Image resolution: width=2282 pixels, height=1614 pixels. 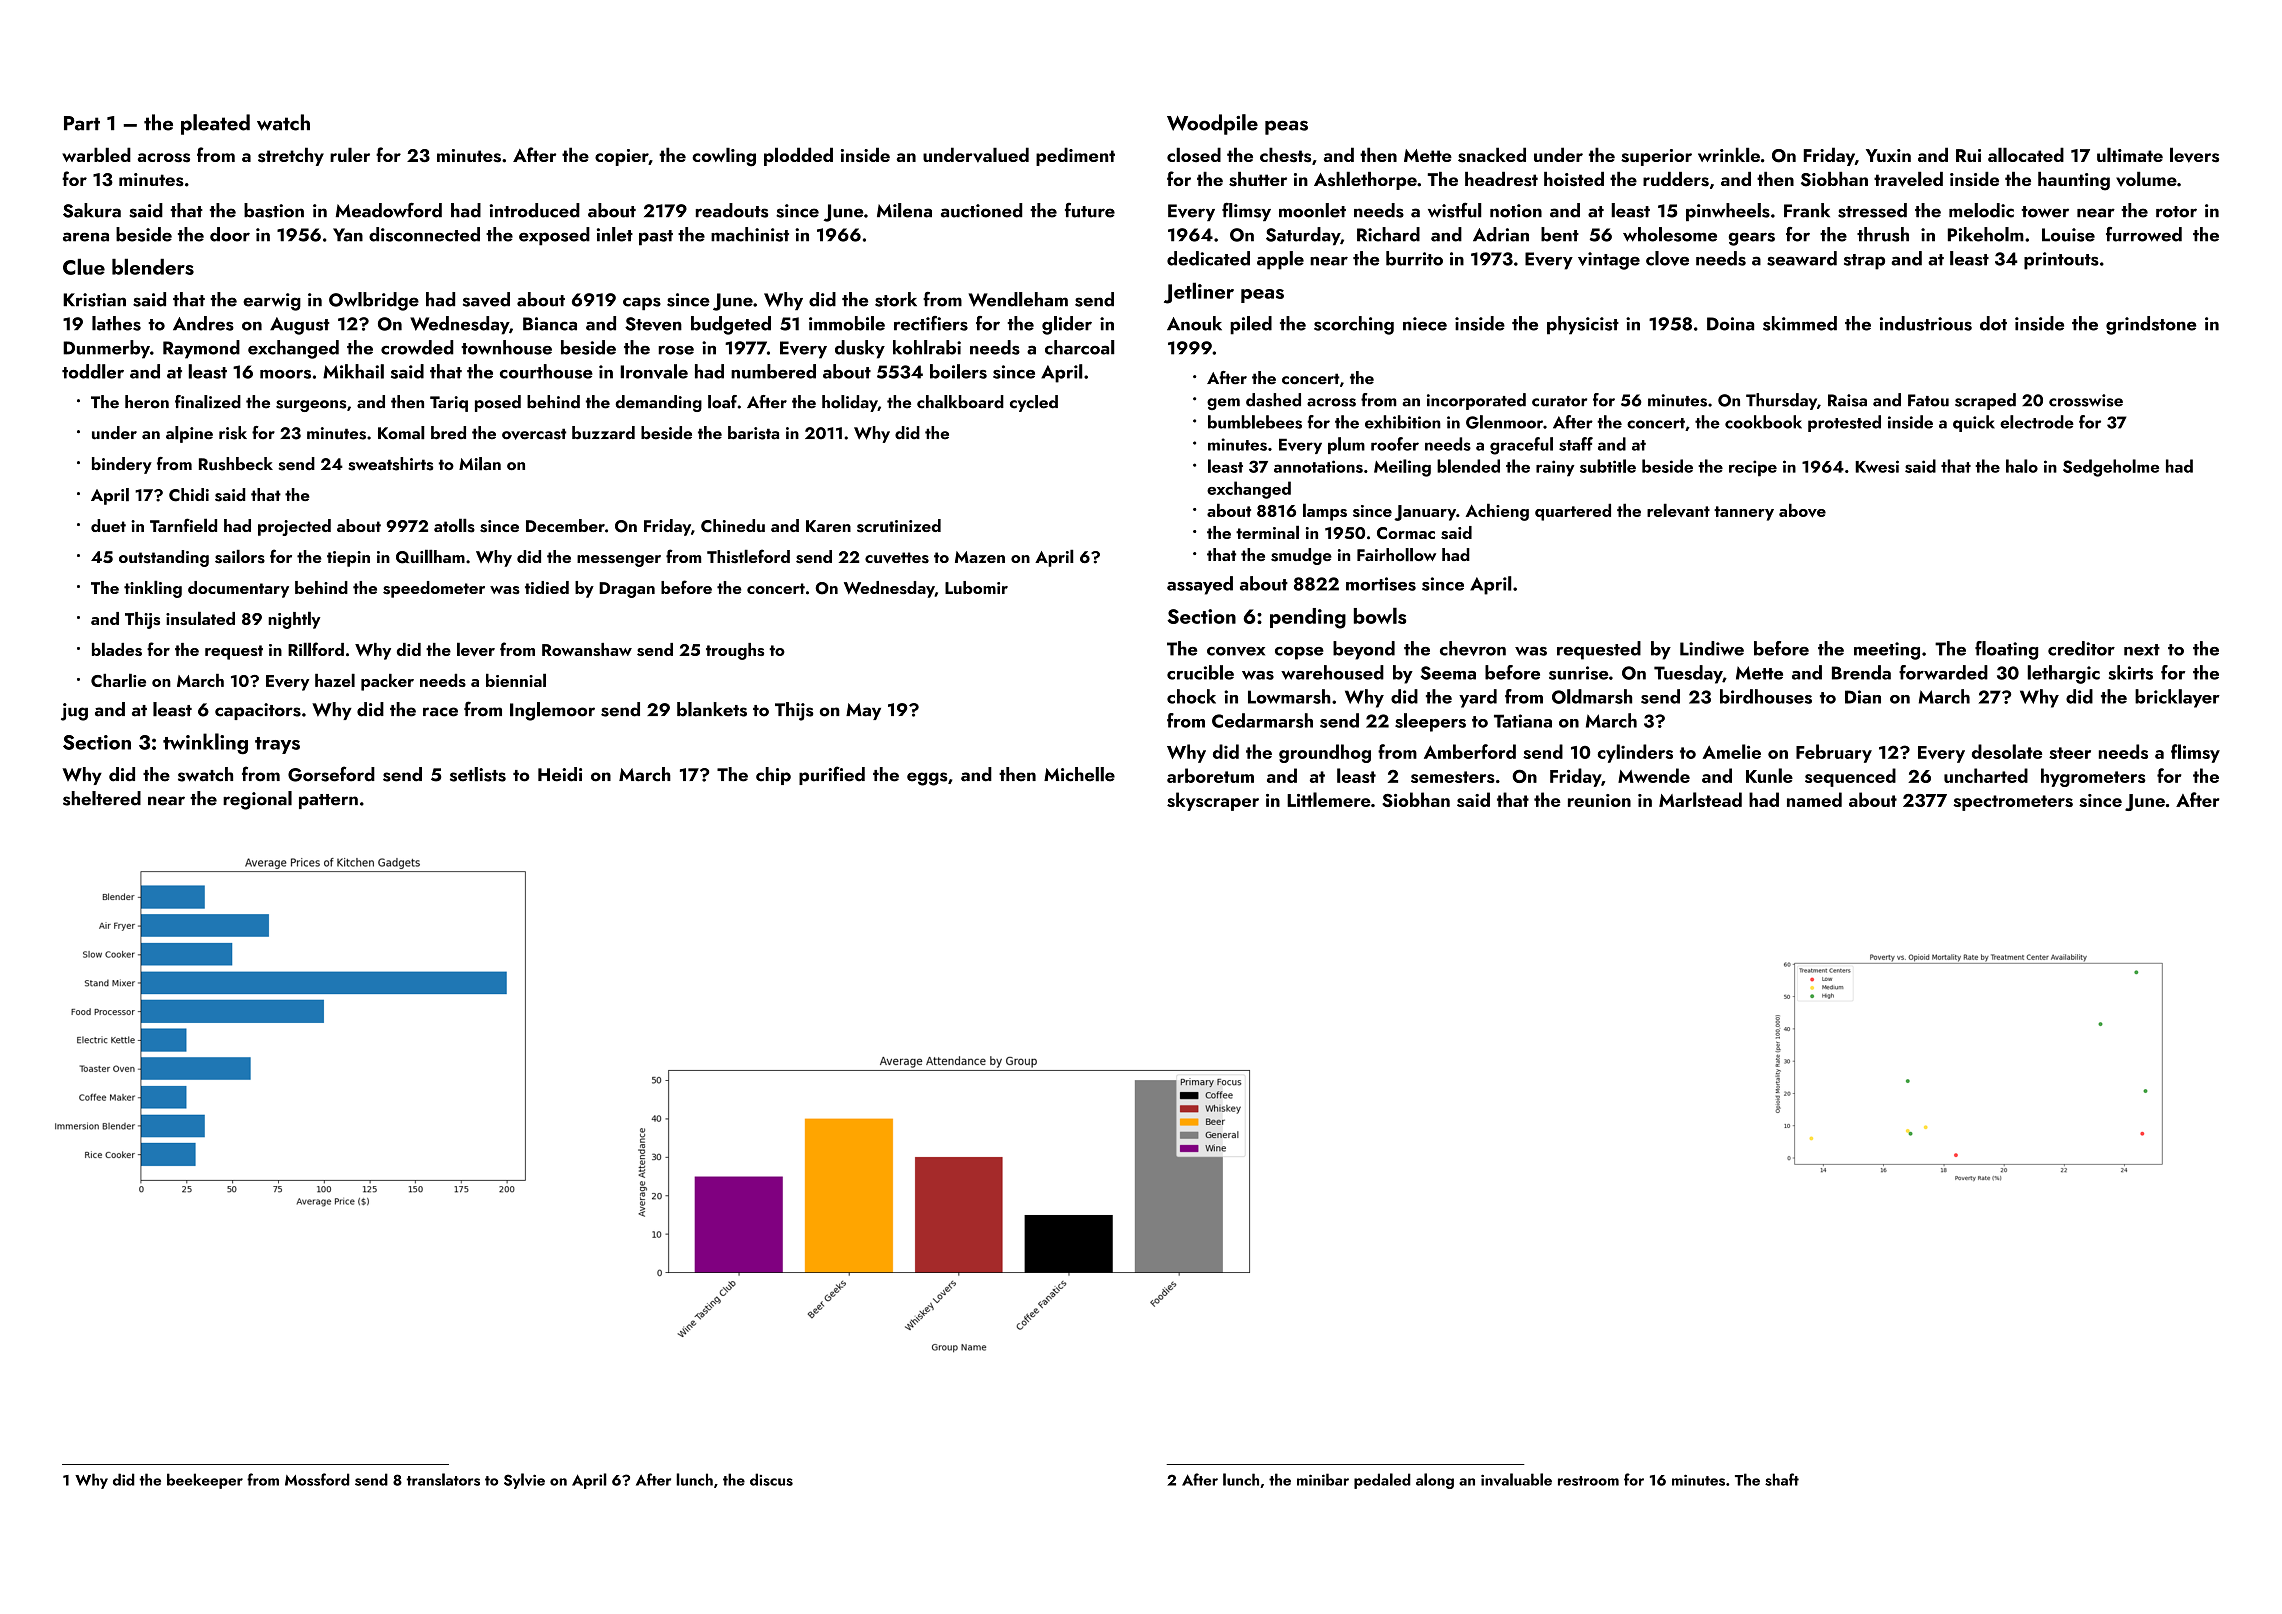 What do you see at coordinates (1729, 154) in the page?
I see `wrinkle` at bounding box center [1729, 154].
